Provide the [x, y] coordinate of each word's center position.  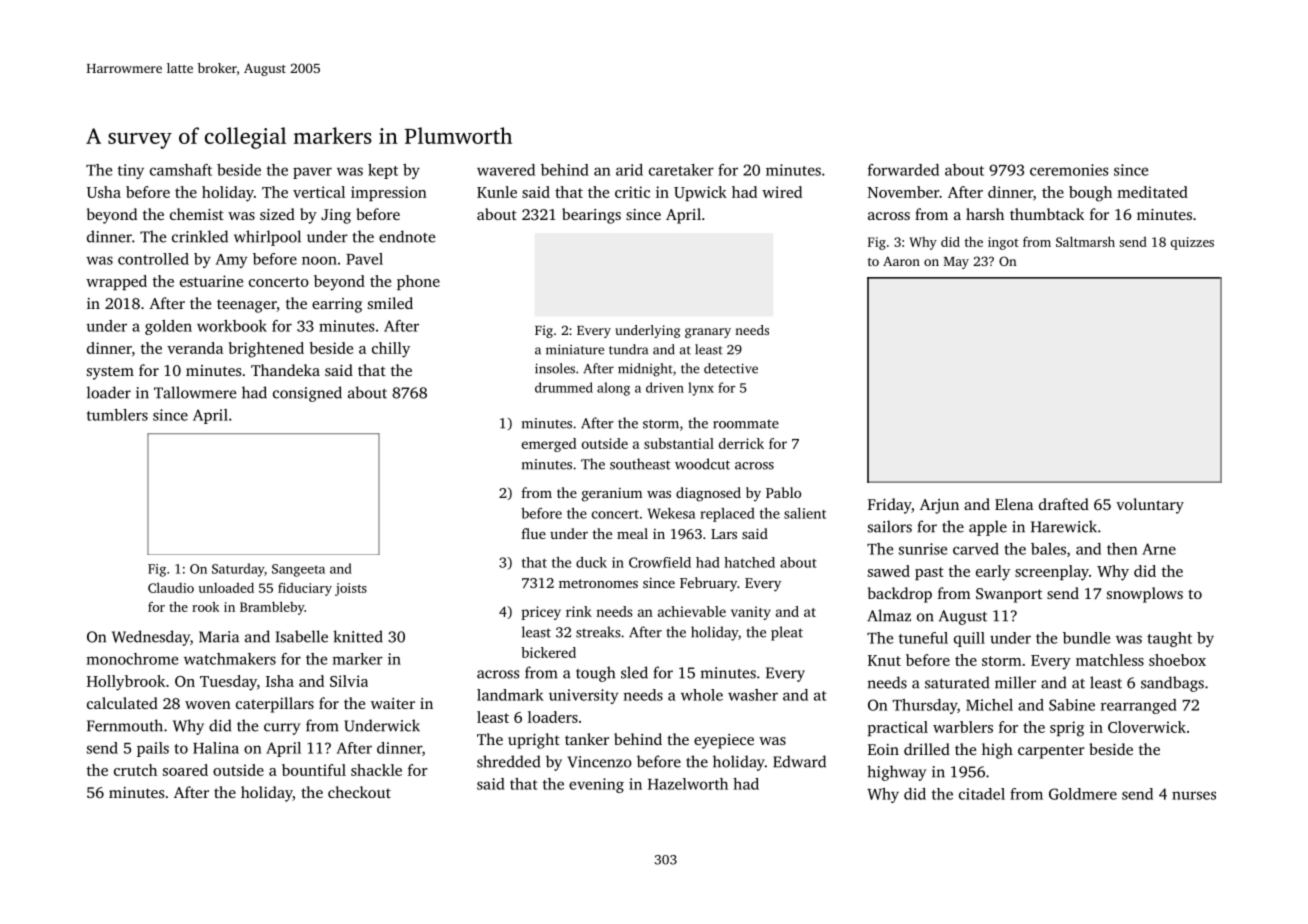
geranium [612, 495]
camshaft [181, 170]
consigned [307, 394]
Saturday [238, 570]
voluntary [1150, 506]
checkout [359, 792]
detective [731, 368]
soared [185, 770]
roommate [746, 424]
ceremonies [1069, 170]
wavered [506, 170]
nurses [1194, 795]
